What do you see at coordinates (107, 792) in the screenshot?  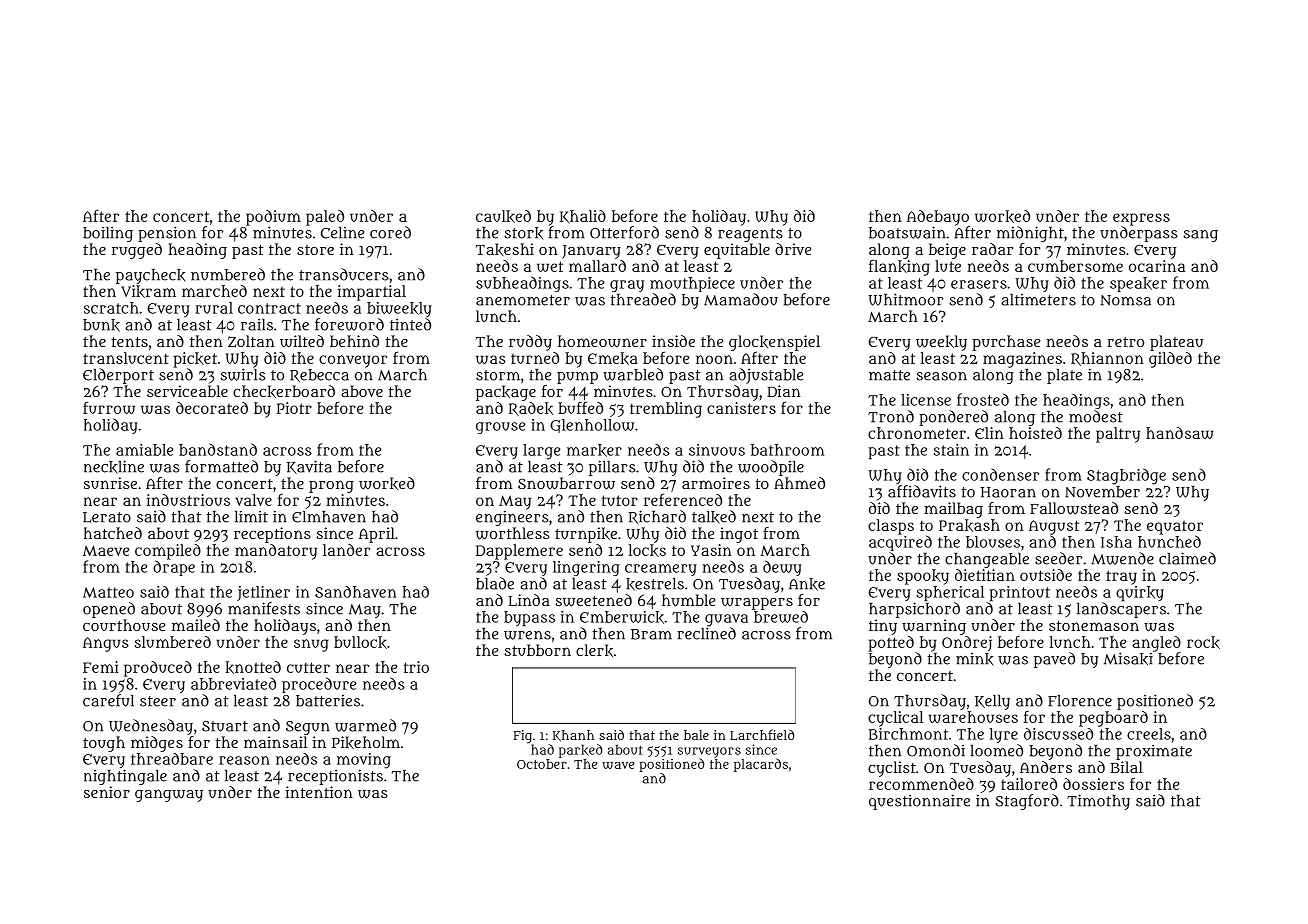 I see `senior` at bounding box center [107, 792].
